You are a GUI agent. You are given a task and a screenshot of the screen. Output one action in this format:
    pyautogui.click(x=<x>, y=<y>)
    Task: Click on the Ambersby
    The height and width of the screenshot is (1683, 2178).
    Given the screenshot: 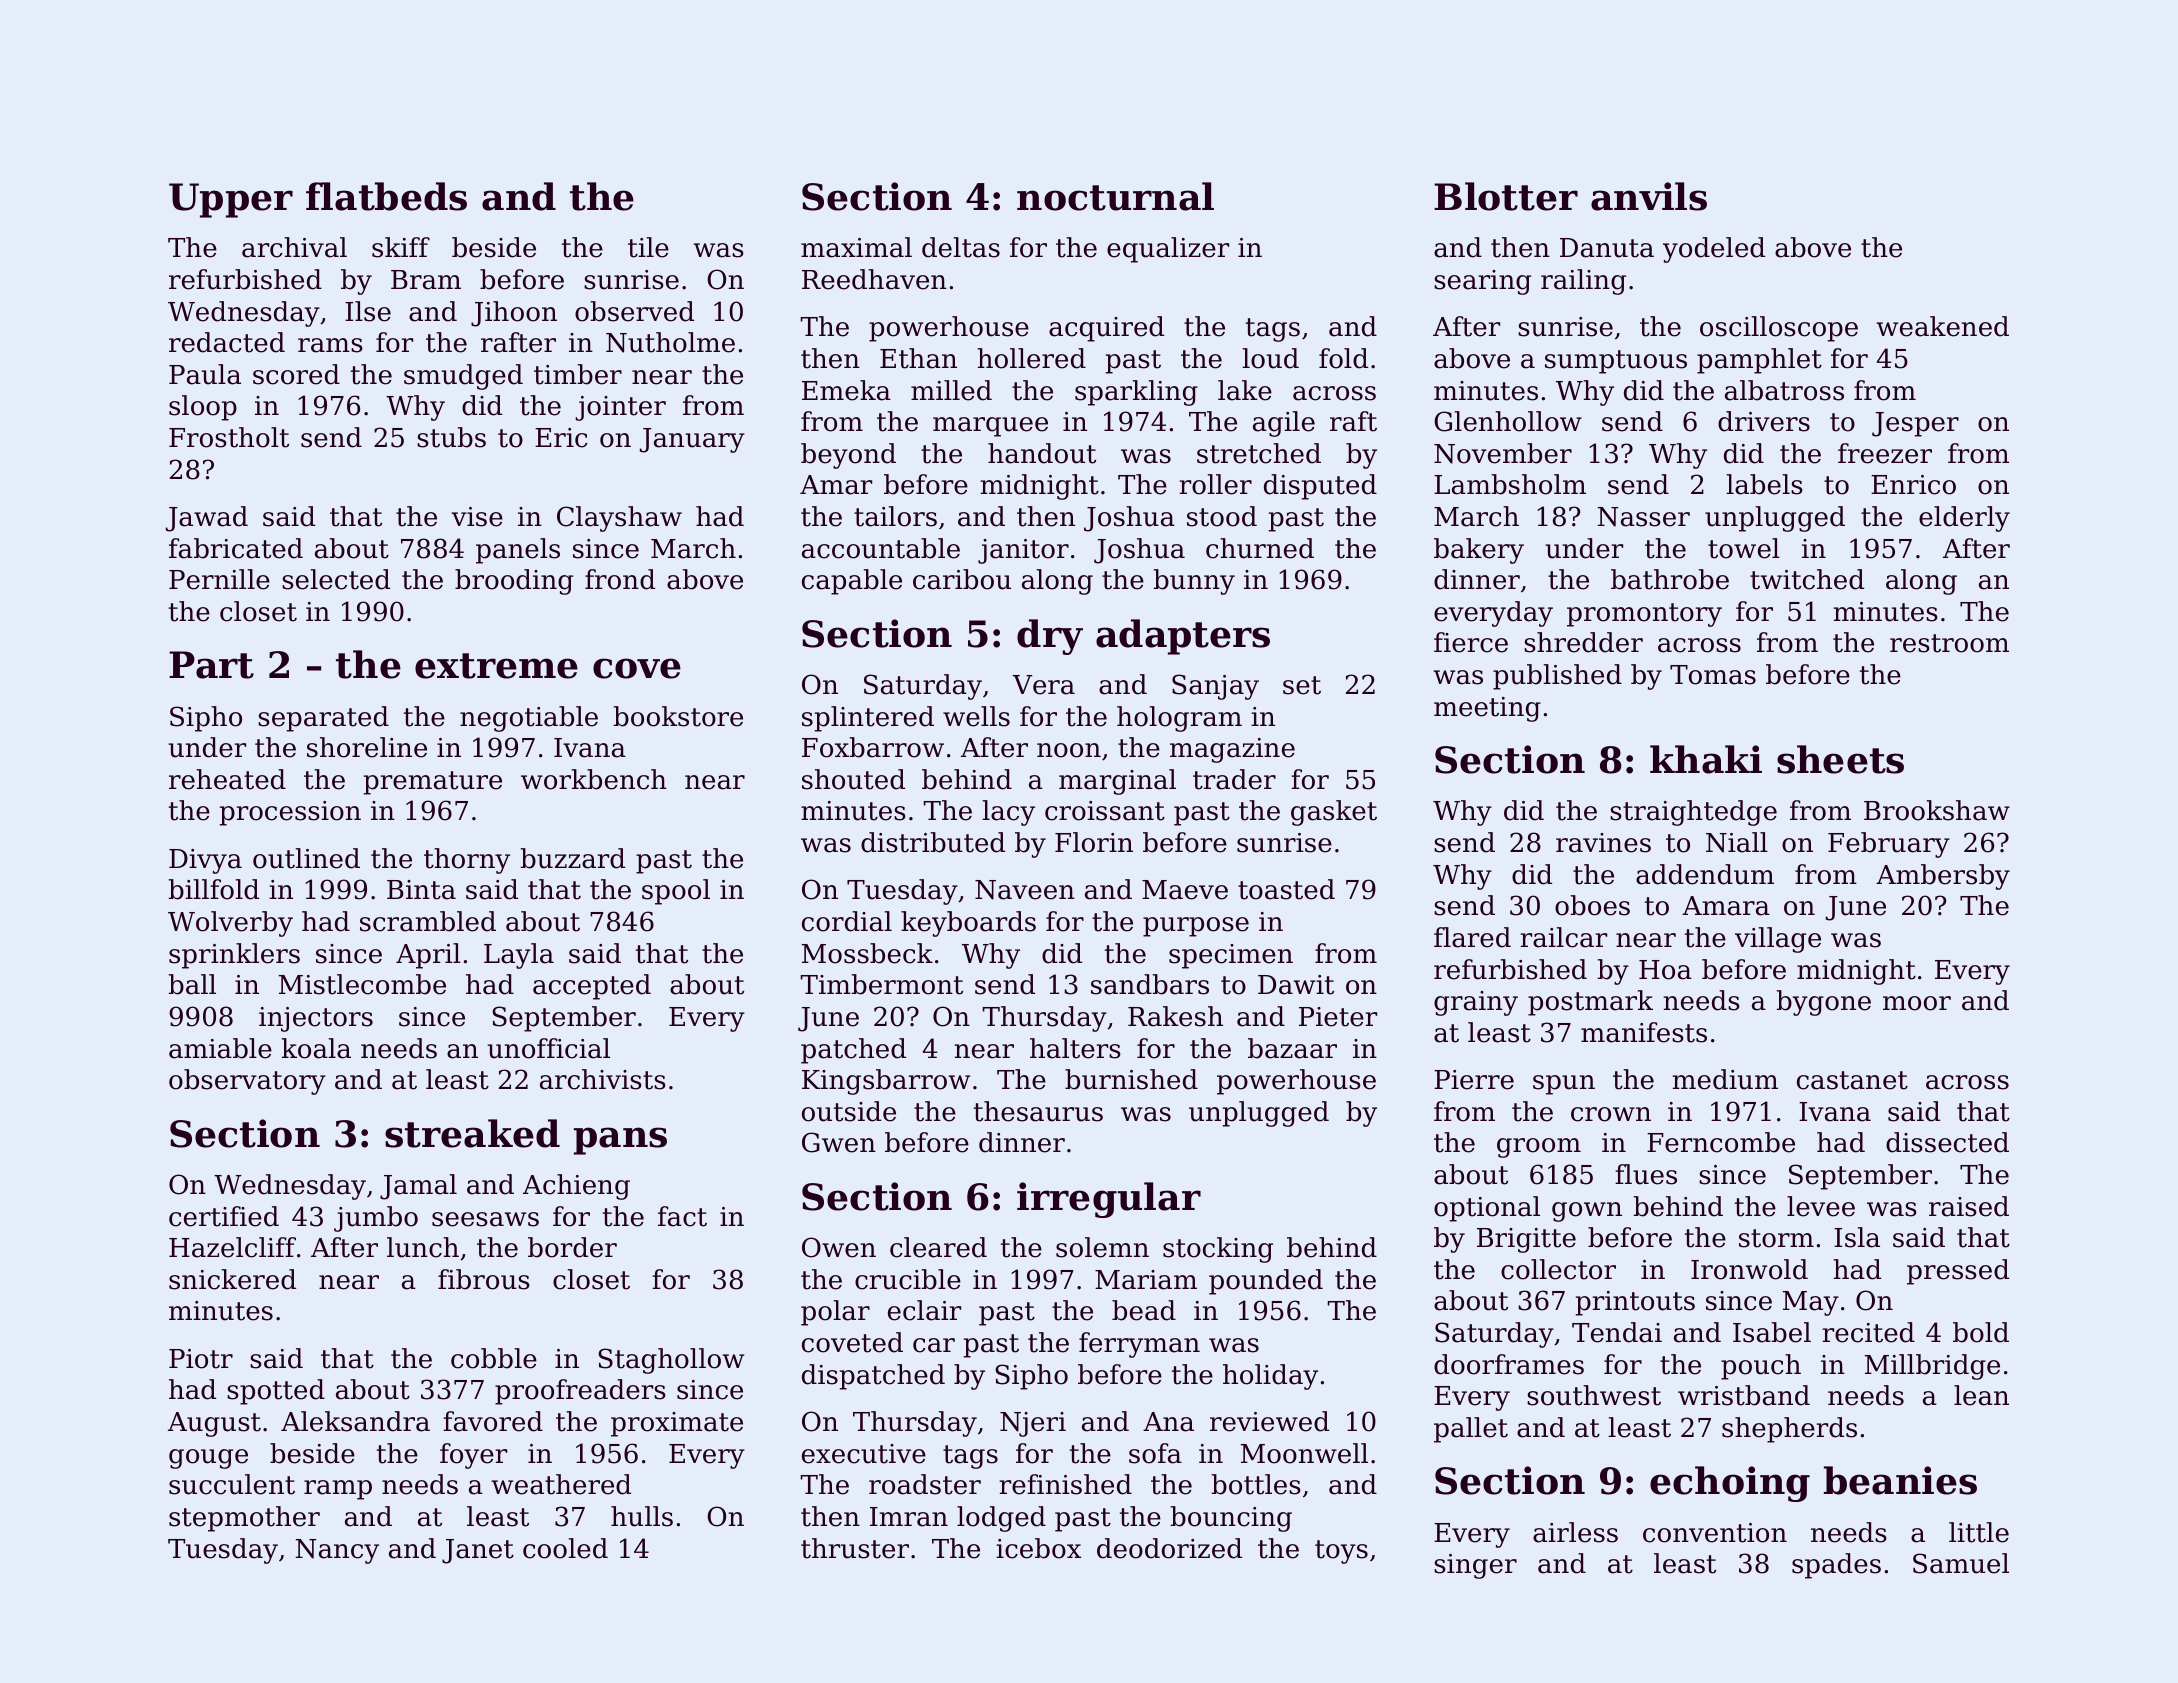 What is the action you would take?
    pyautogui.click(x=1943, y=877)
